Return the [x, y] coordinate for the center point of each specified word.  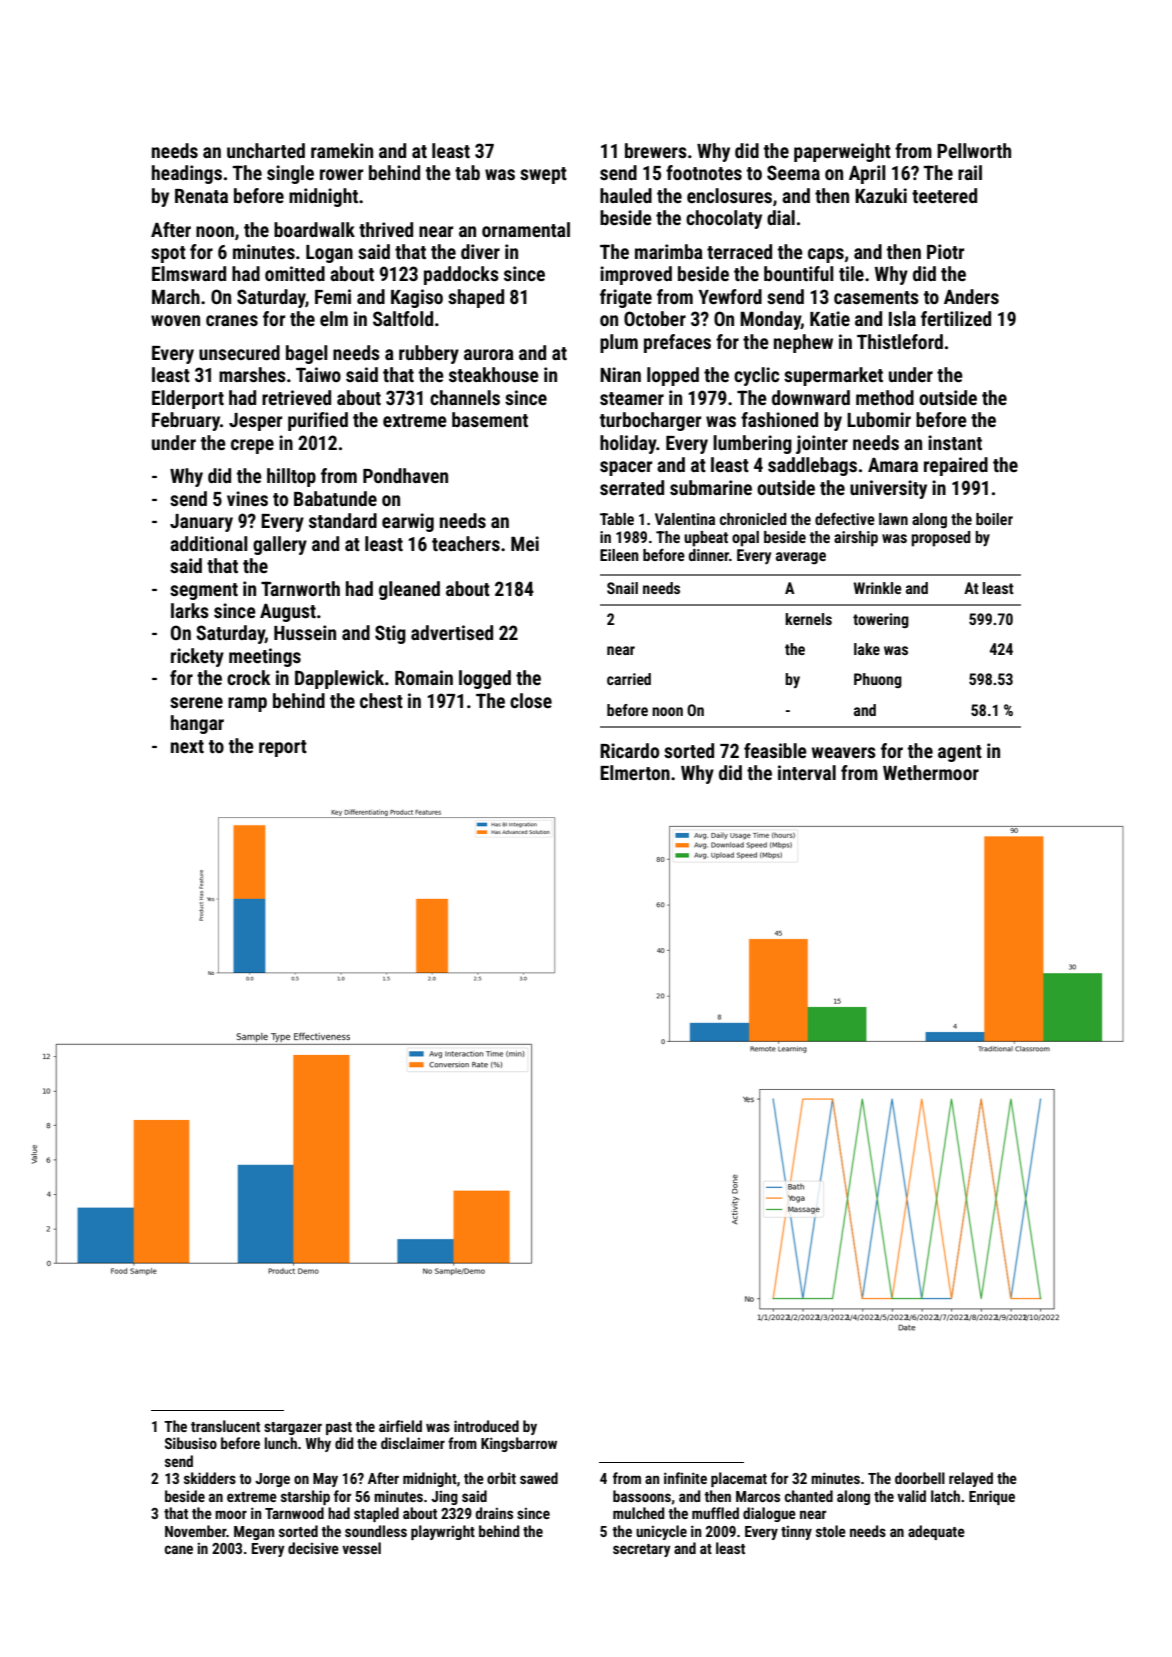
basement [490, 419]
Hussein [305, 632]
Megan [254, 1533]
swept [543, 175]
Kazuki [881, 195]
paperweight [842, 152]
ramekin [342, 150]
